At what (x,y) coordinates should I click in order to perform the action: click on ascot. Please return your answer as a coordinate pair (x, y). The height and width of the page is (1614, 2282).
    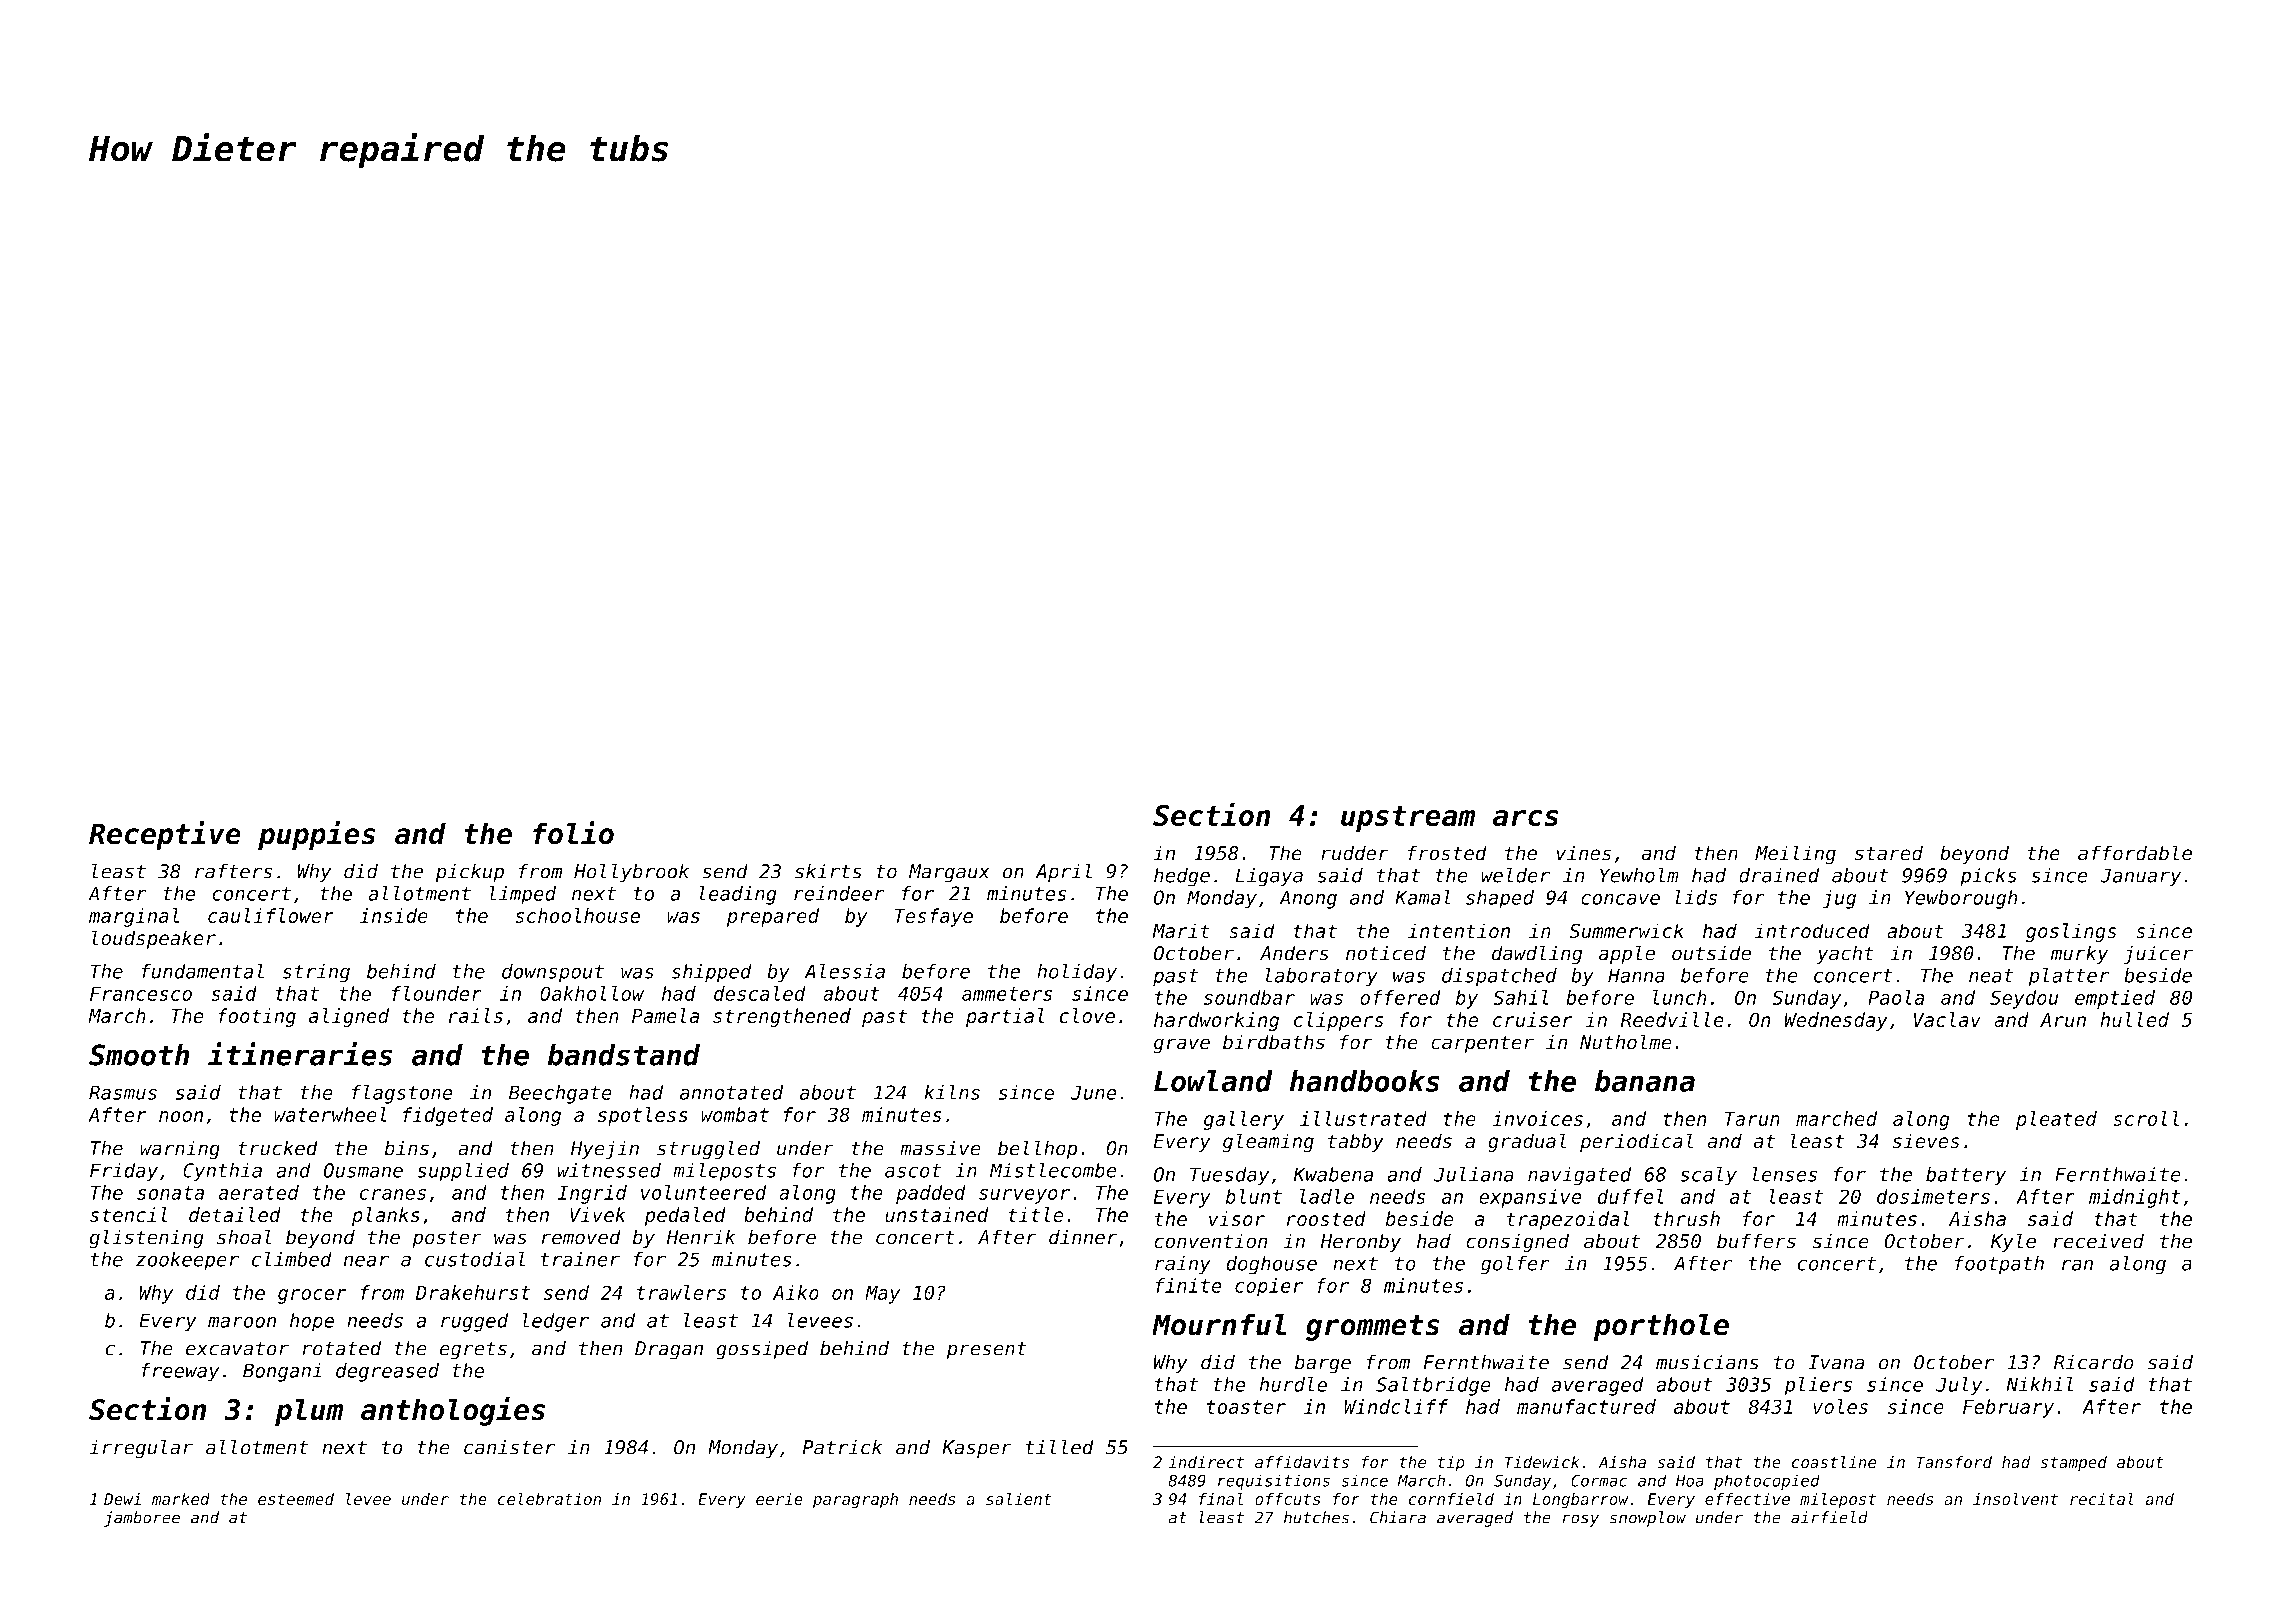
    Looking at the image, I should click on (913, 1171).
